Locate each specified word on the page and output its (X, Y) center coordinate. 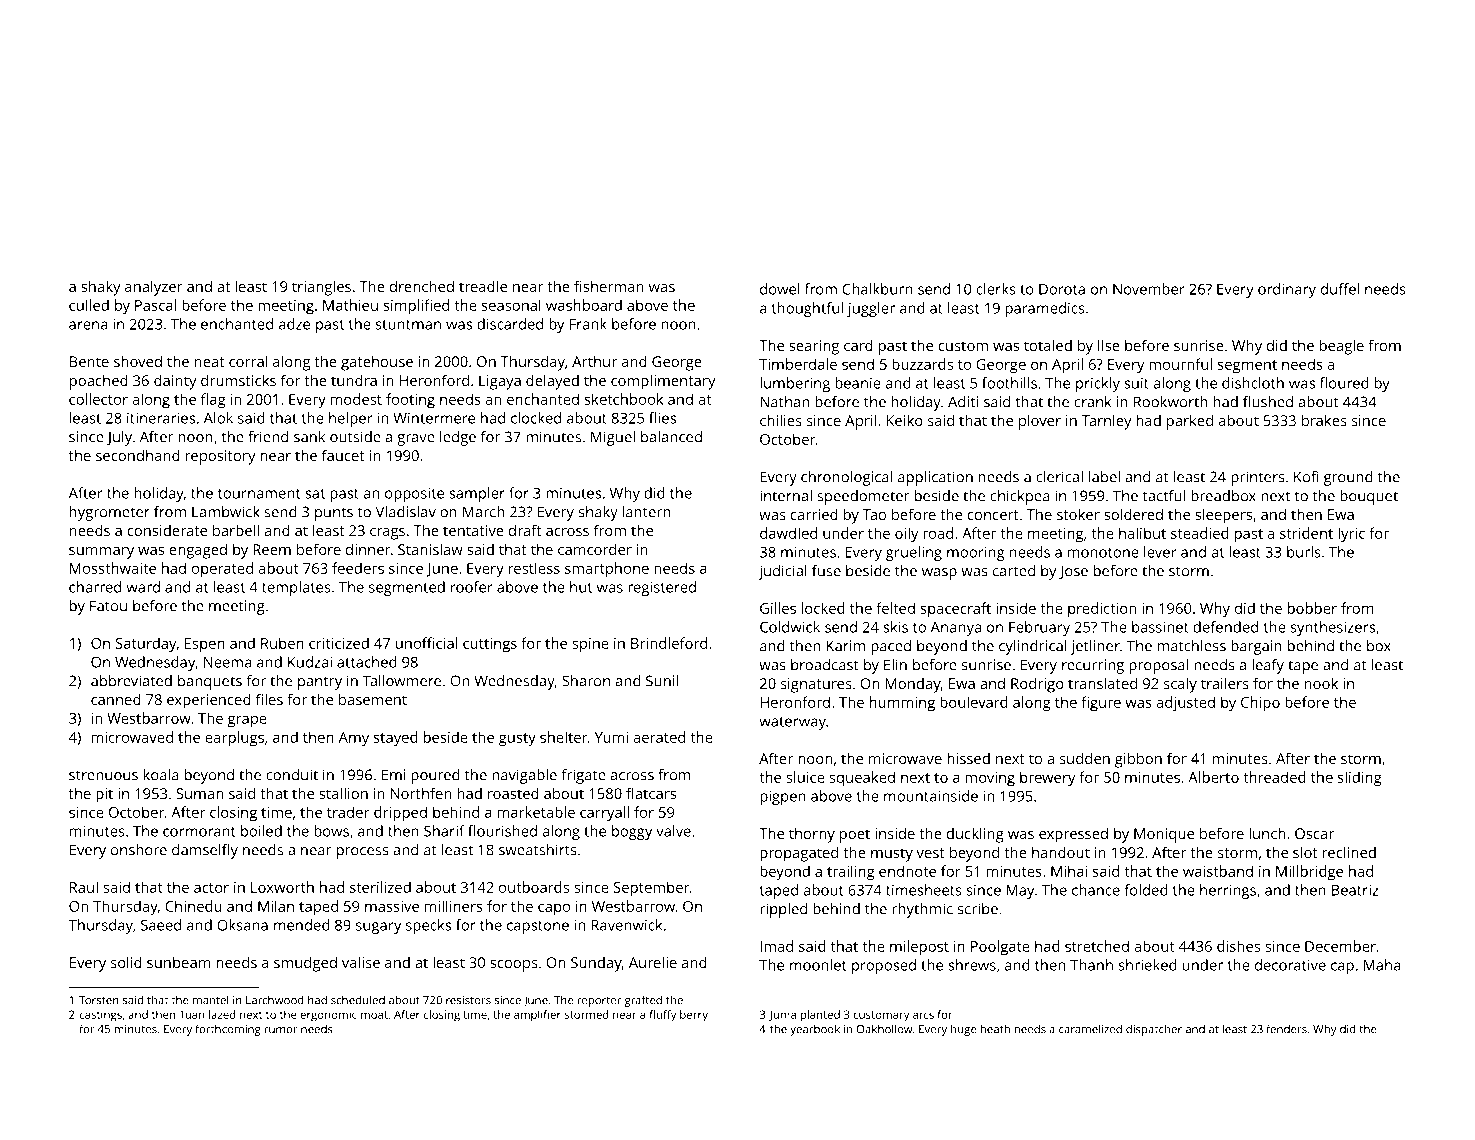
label (1104, 477)
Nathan (784, 402)
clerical (1059, 477)
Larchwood (275, 1000)
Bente (89, 361)
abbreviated (131, 681)
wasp (939, 574)
